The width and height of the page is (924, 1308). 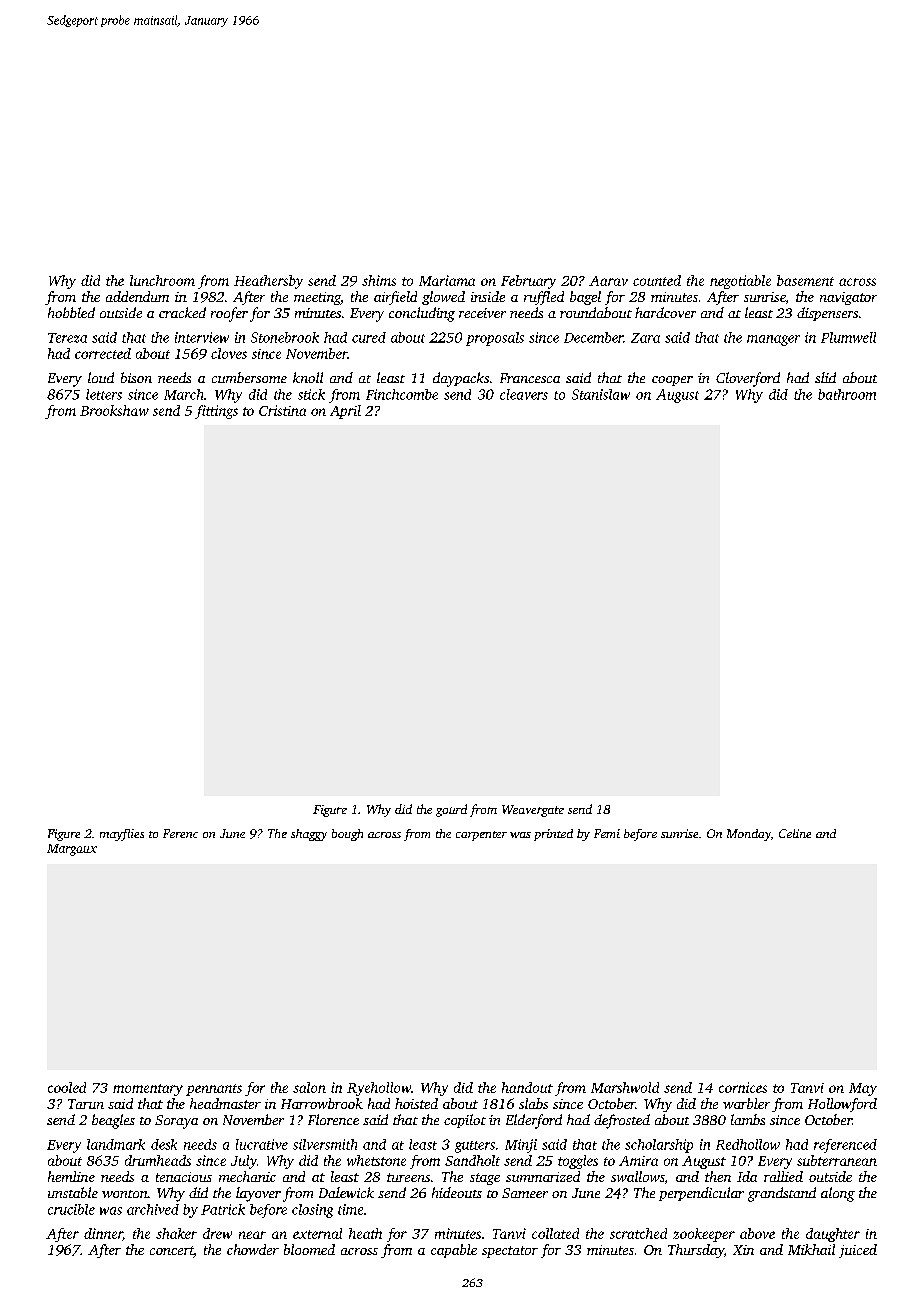 What do you see at coordinates (416, 1103) in the page?
I see `hoisted` at bounding box center [416, 1103].
